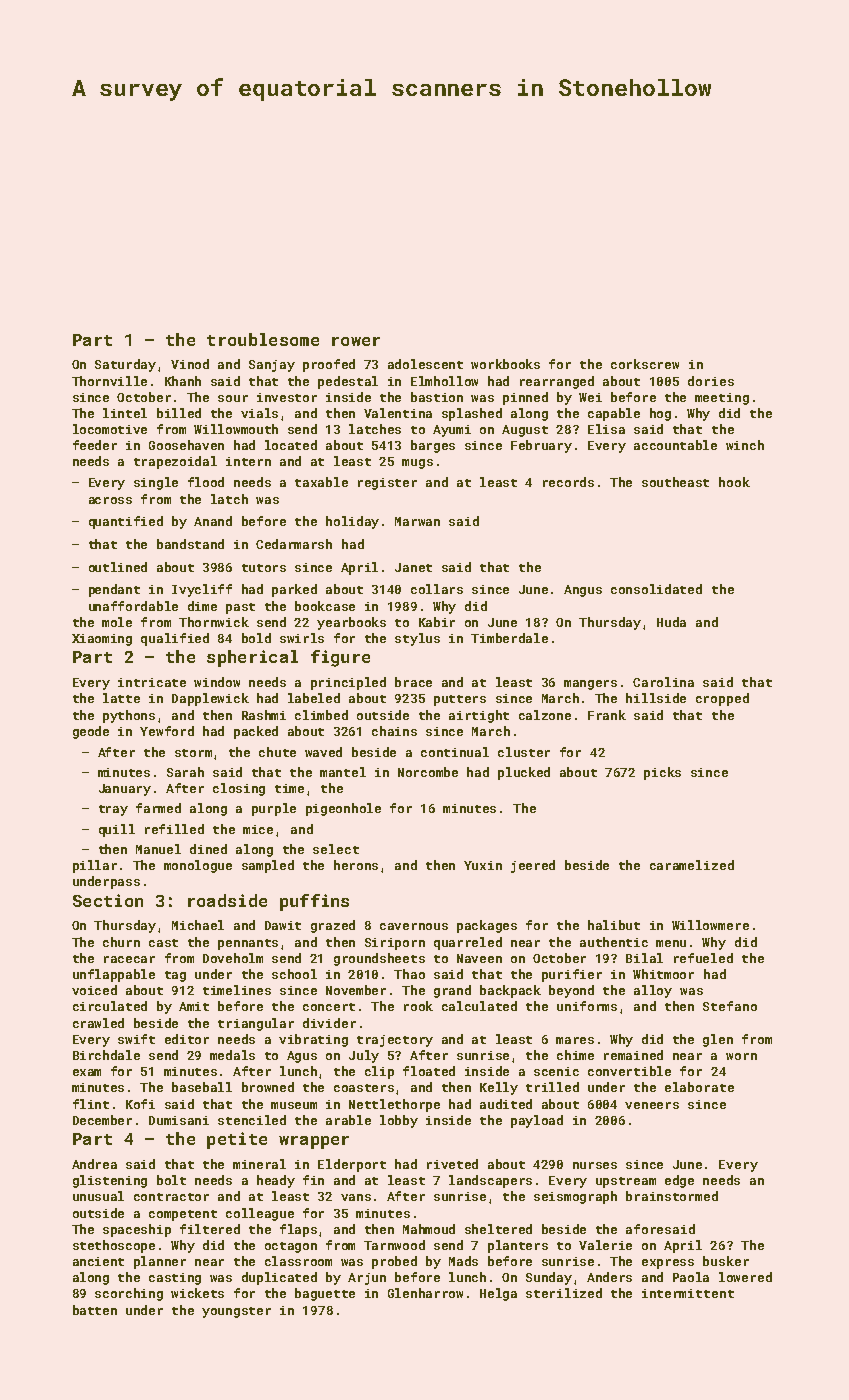 The width and height of the document is (849, 1400). Describe the element at coordinates (252, 658) in the document. I see `spherical` at that location.
